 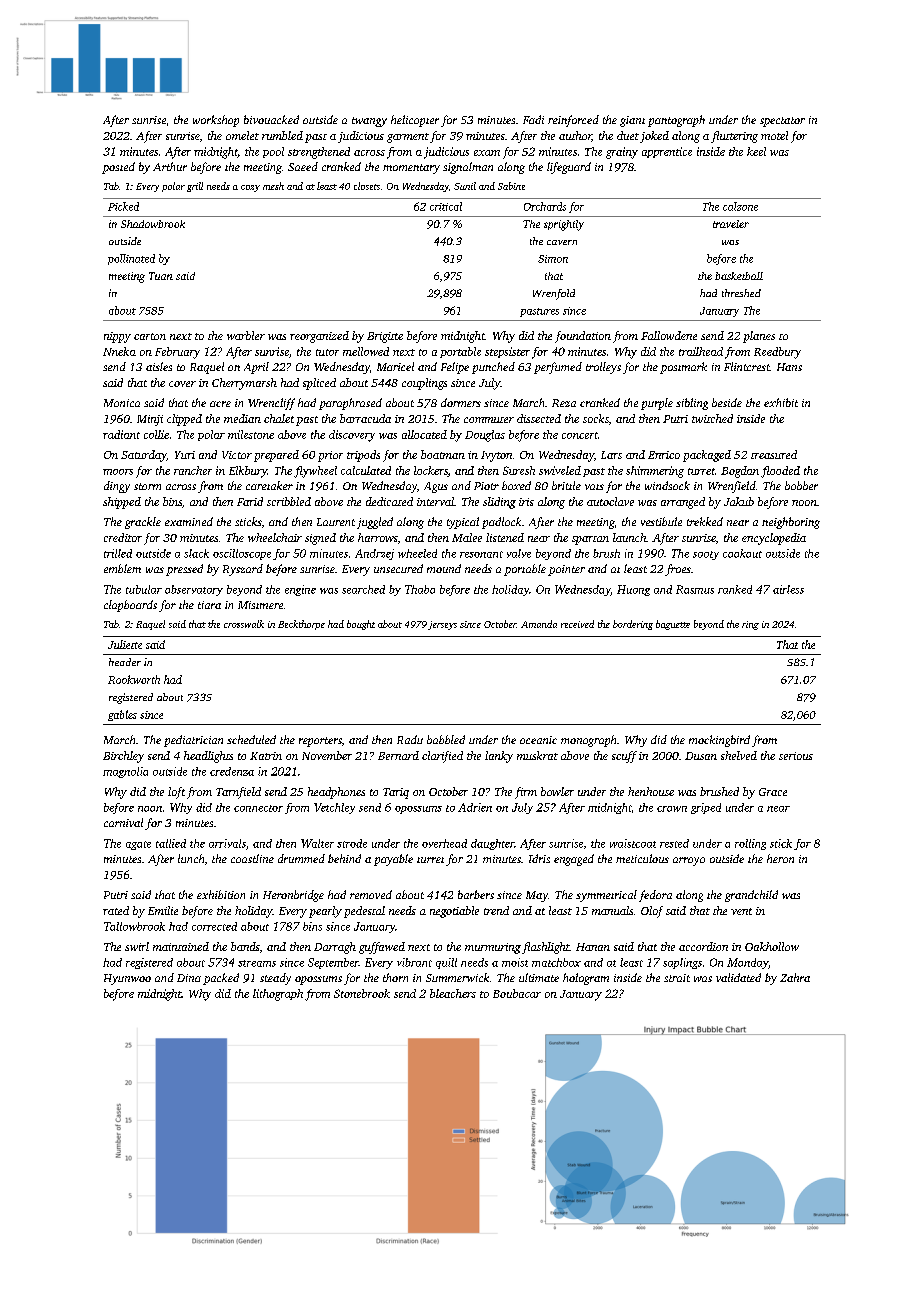 What do you see at coordinates (216, 121) in the image?
I see `workshop` at bounding box center [216, 121].
